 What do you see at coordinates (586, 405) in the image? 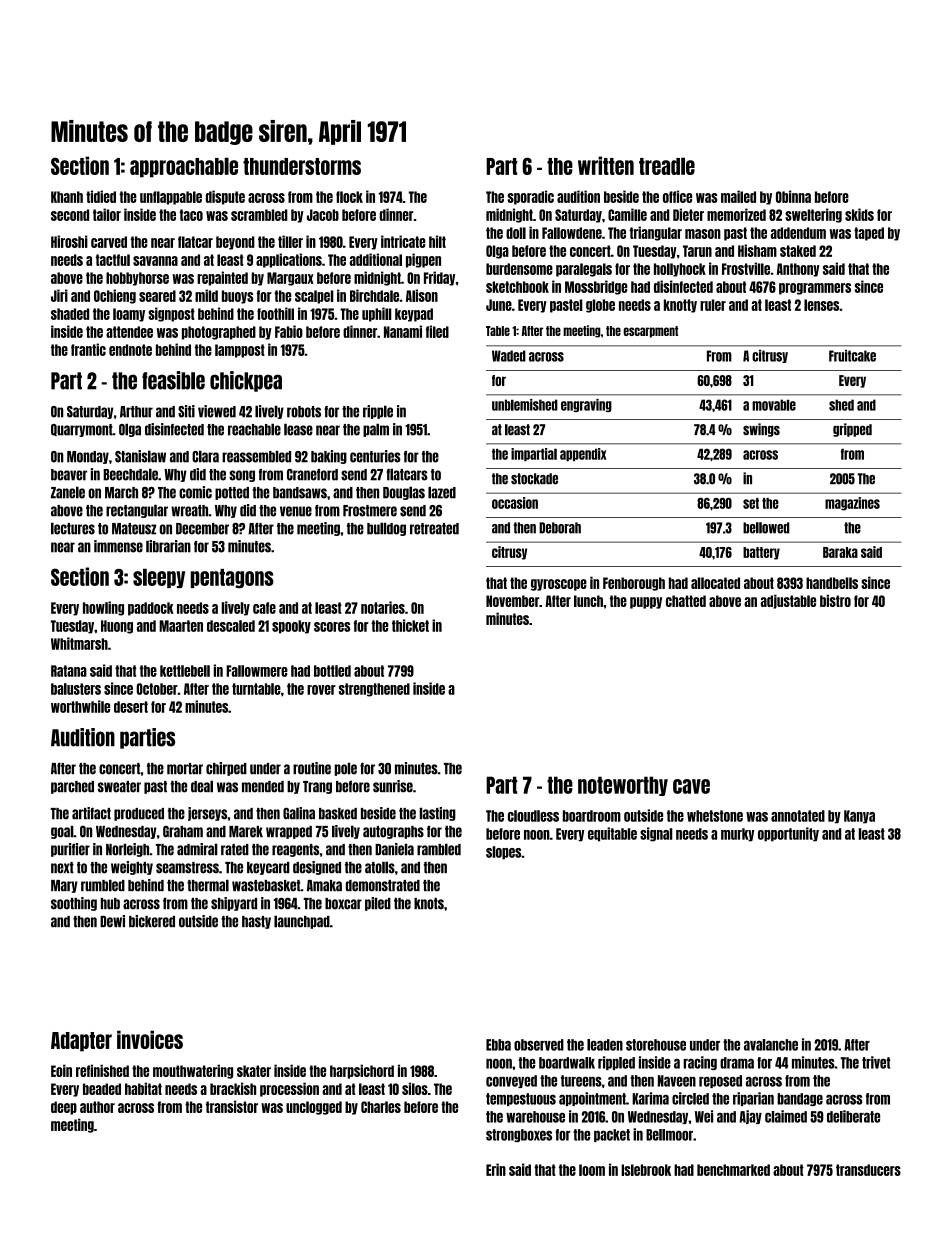
I see `engraving` at bounding box center [586, 405].
